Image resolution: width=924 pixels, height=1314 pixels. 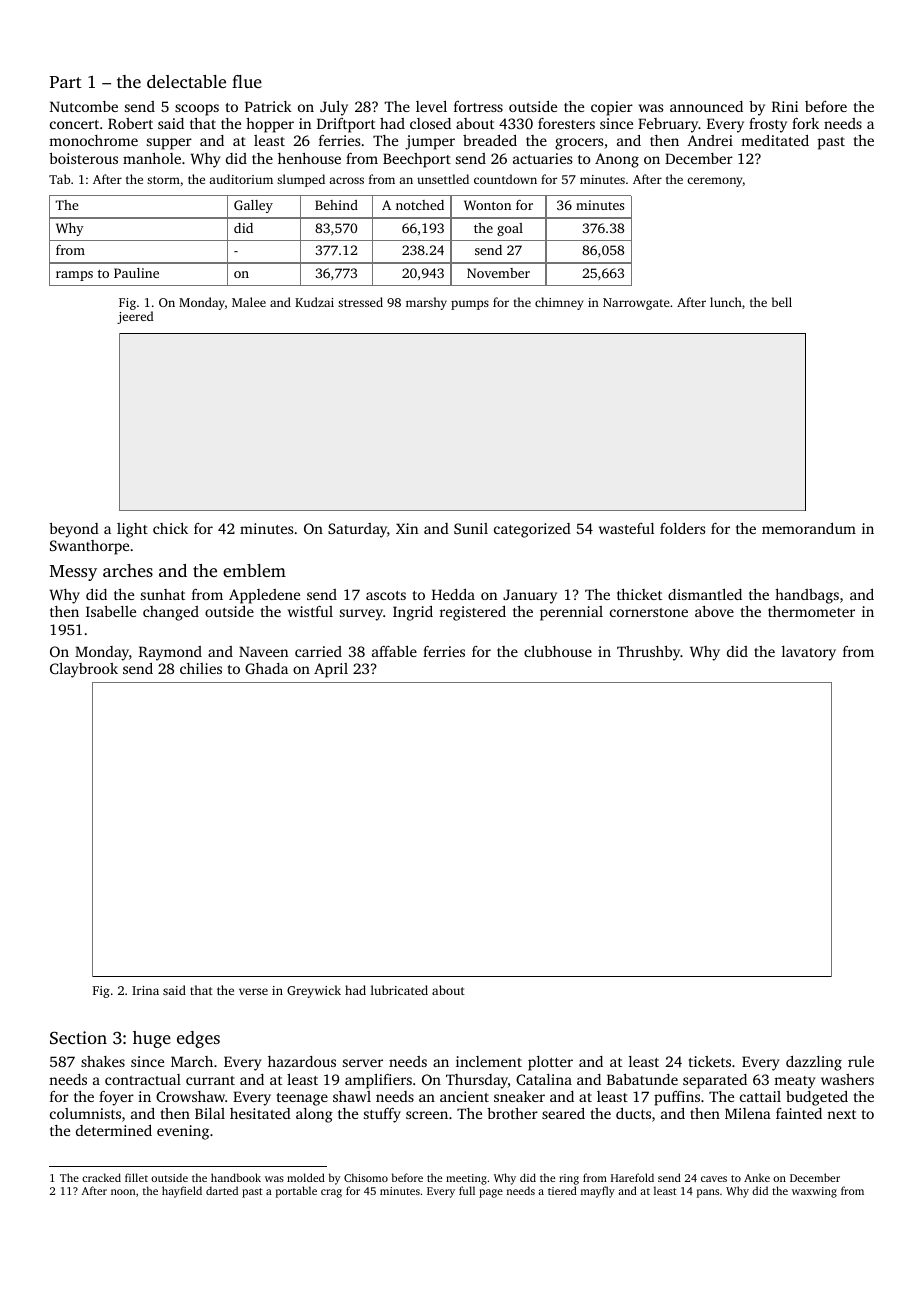 What do you see at coordinates (748, 1113) in the screenshot?
I see `Milena` at bounding box center [748, 1113].
